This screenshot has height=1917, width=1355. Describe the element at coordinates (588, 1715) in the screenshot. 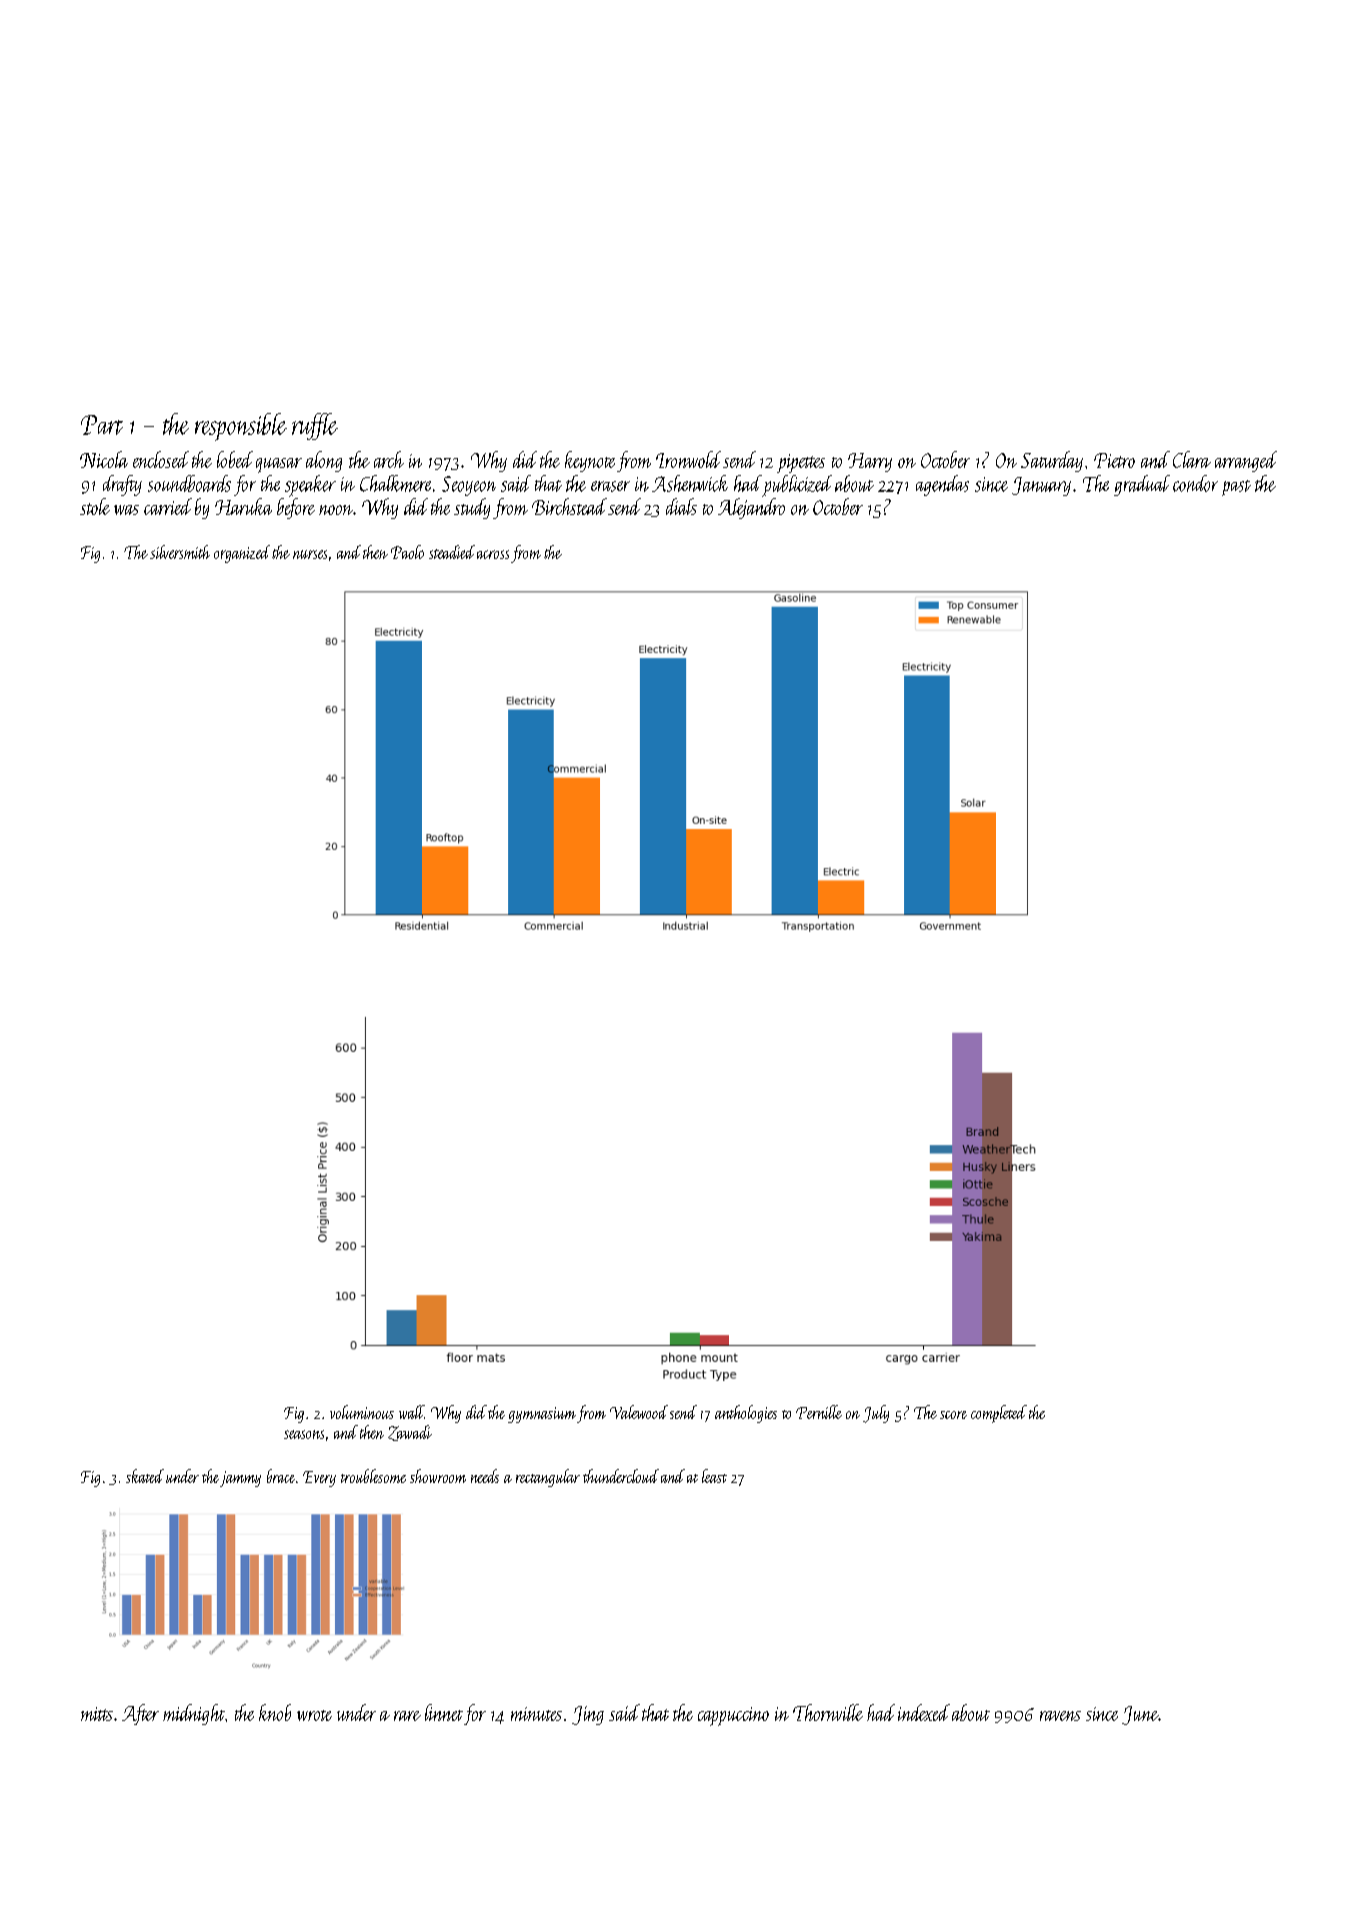

I see `Jing` at that location.
